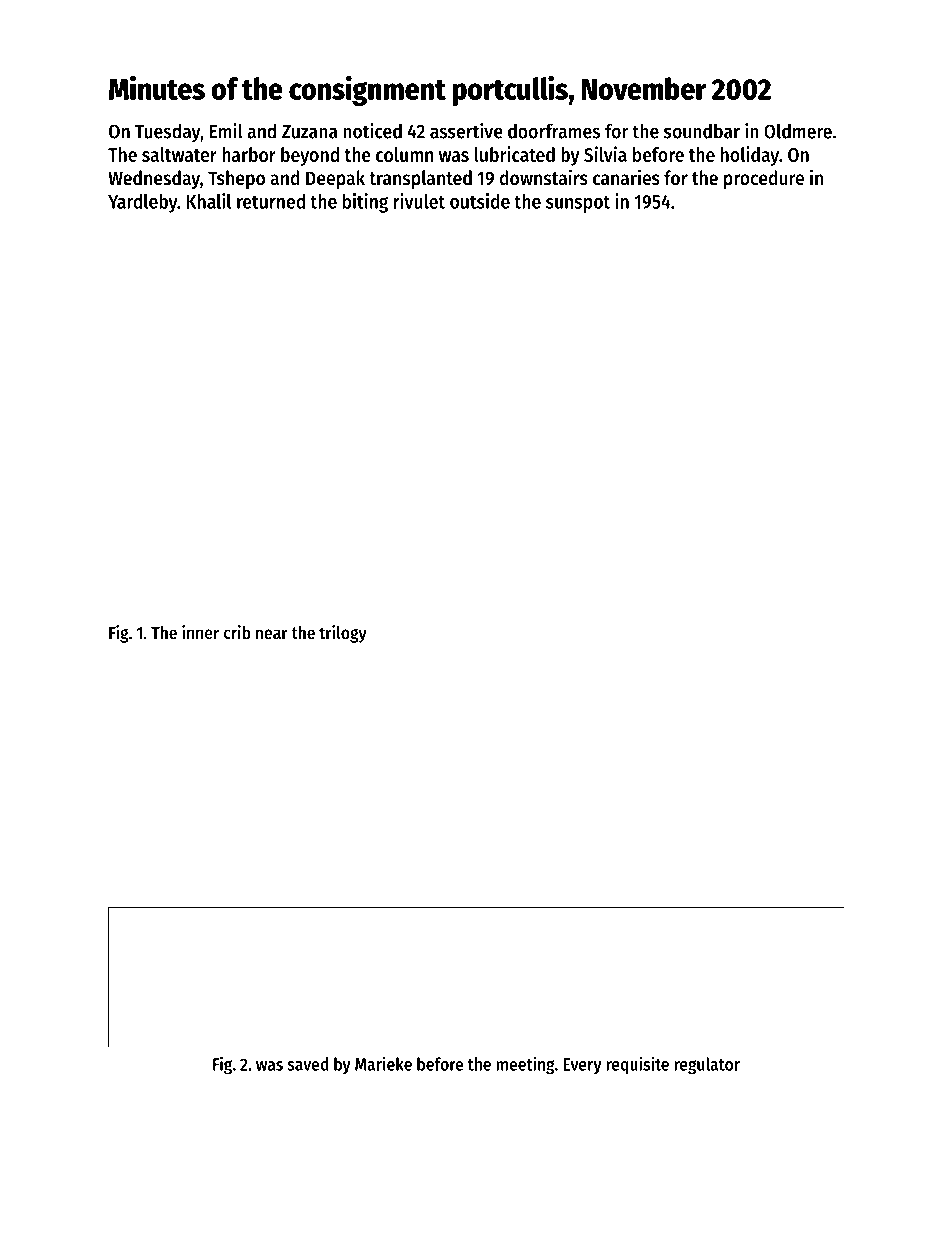 The image size is (952, 1233). Describe the element at coordinates (707, 1066) in the screenshot. I see `regulator` at that location.
